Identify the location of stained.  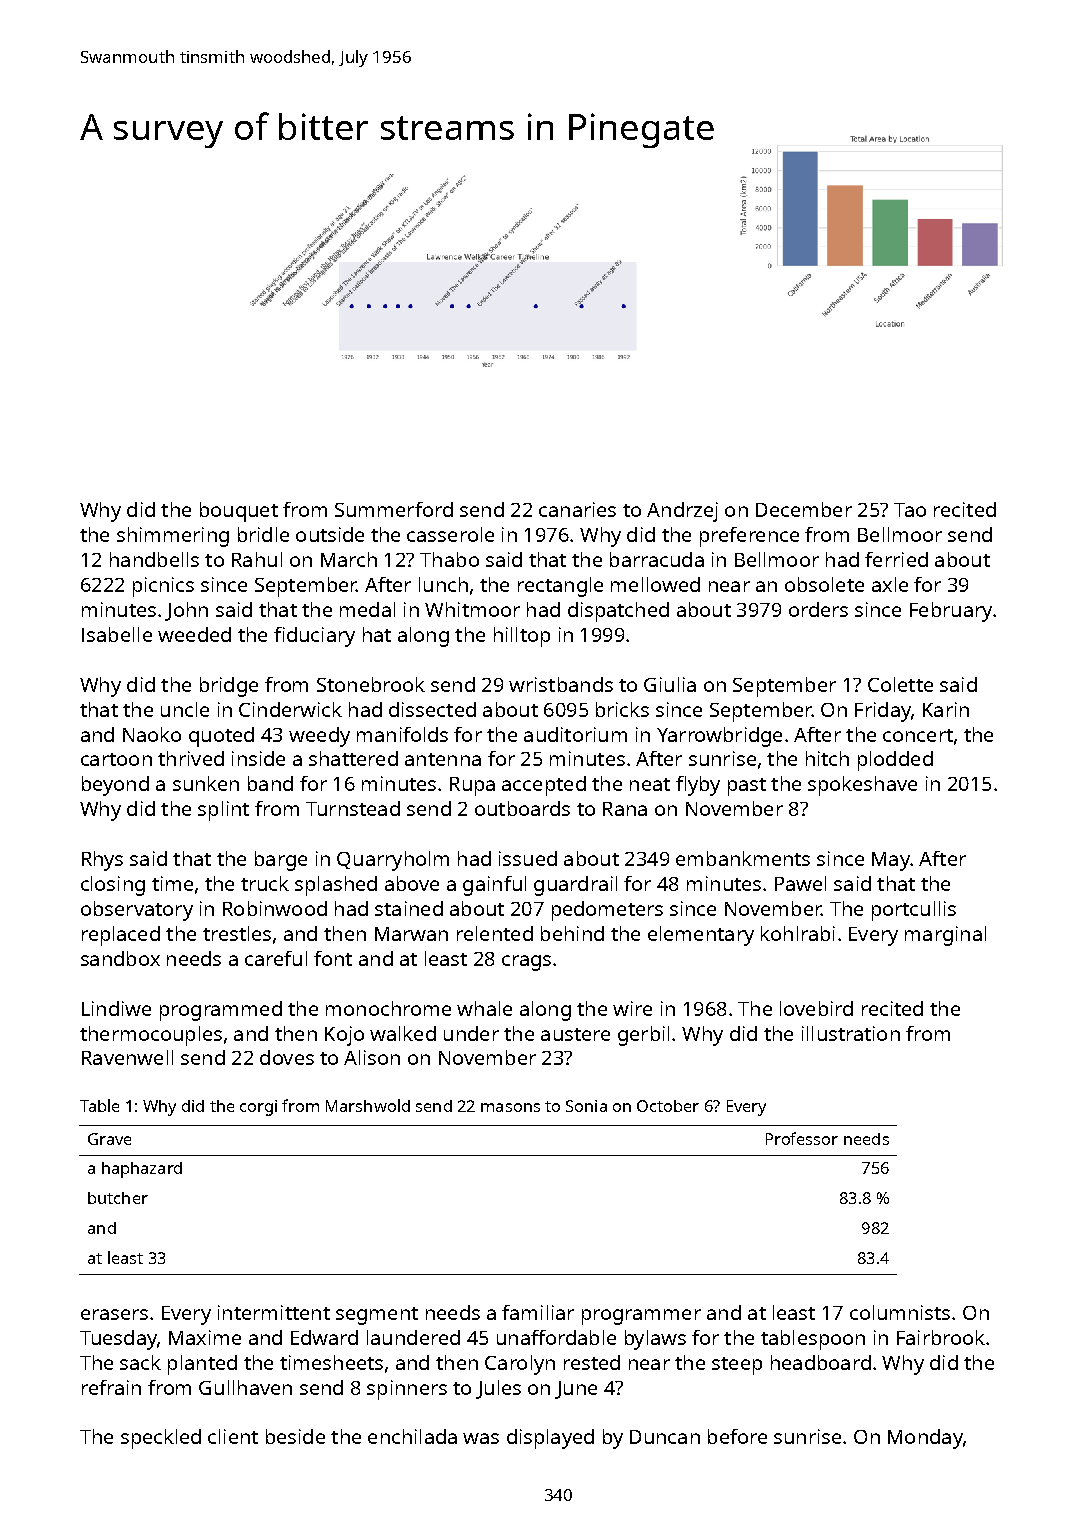
(409, 908).
